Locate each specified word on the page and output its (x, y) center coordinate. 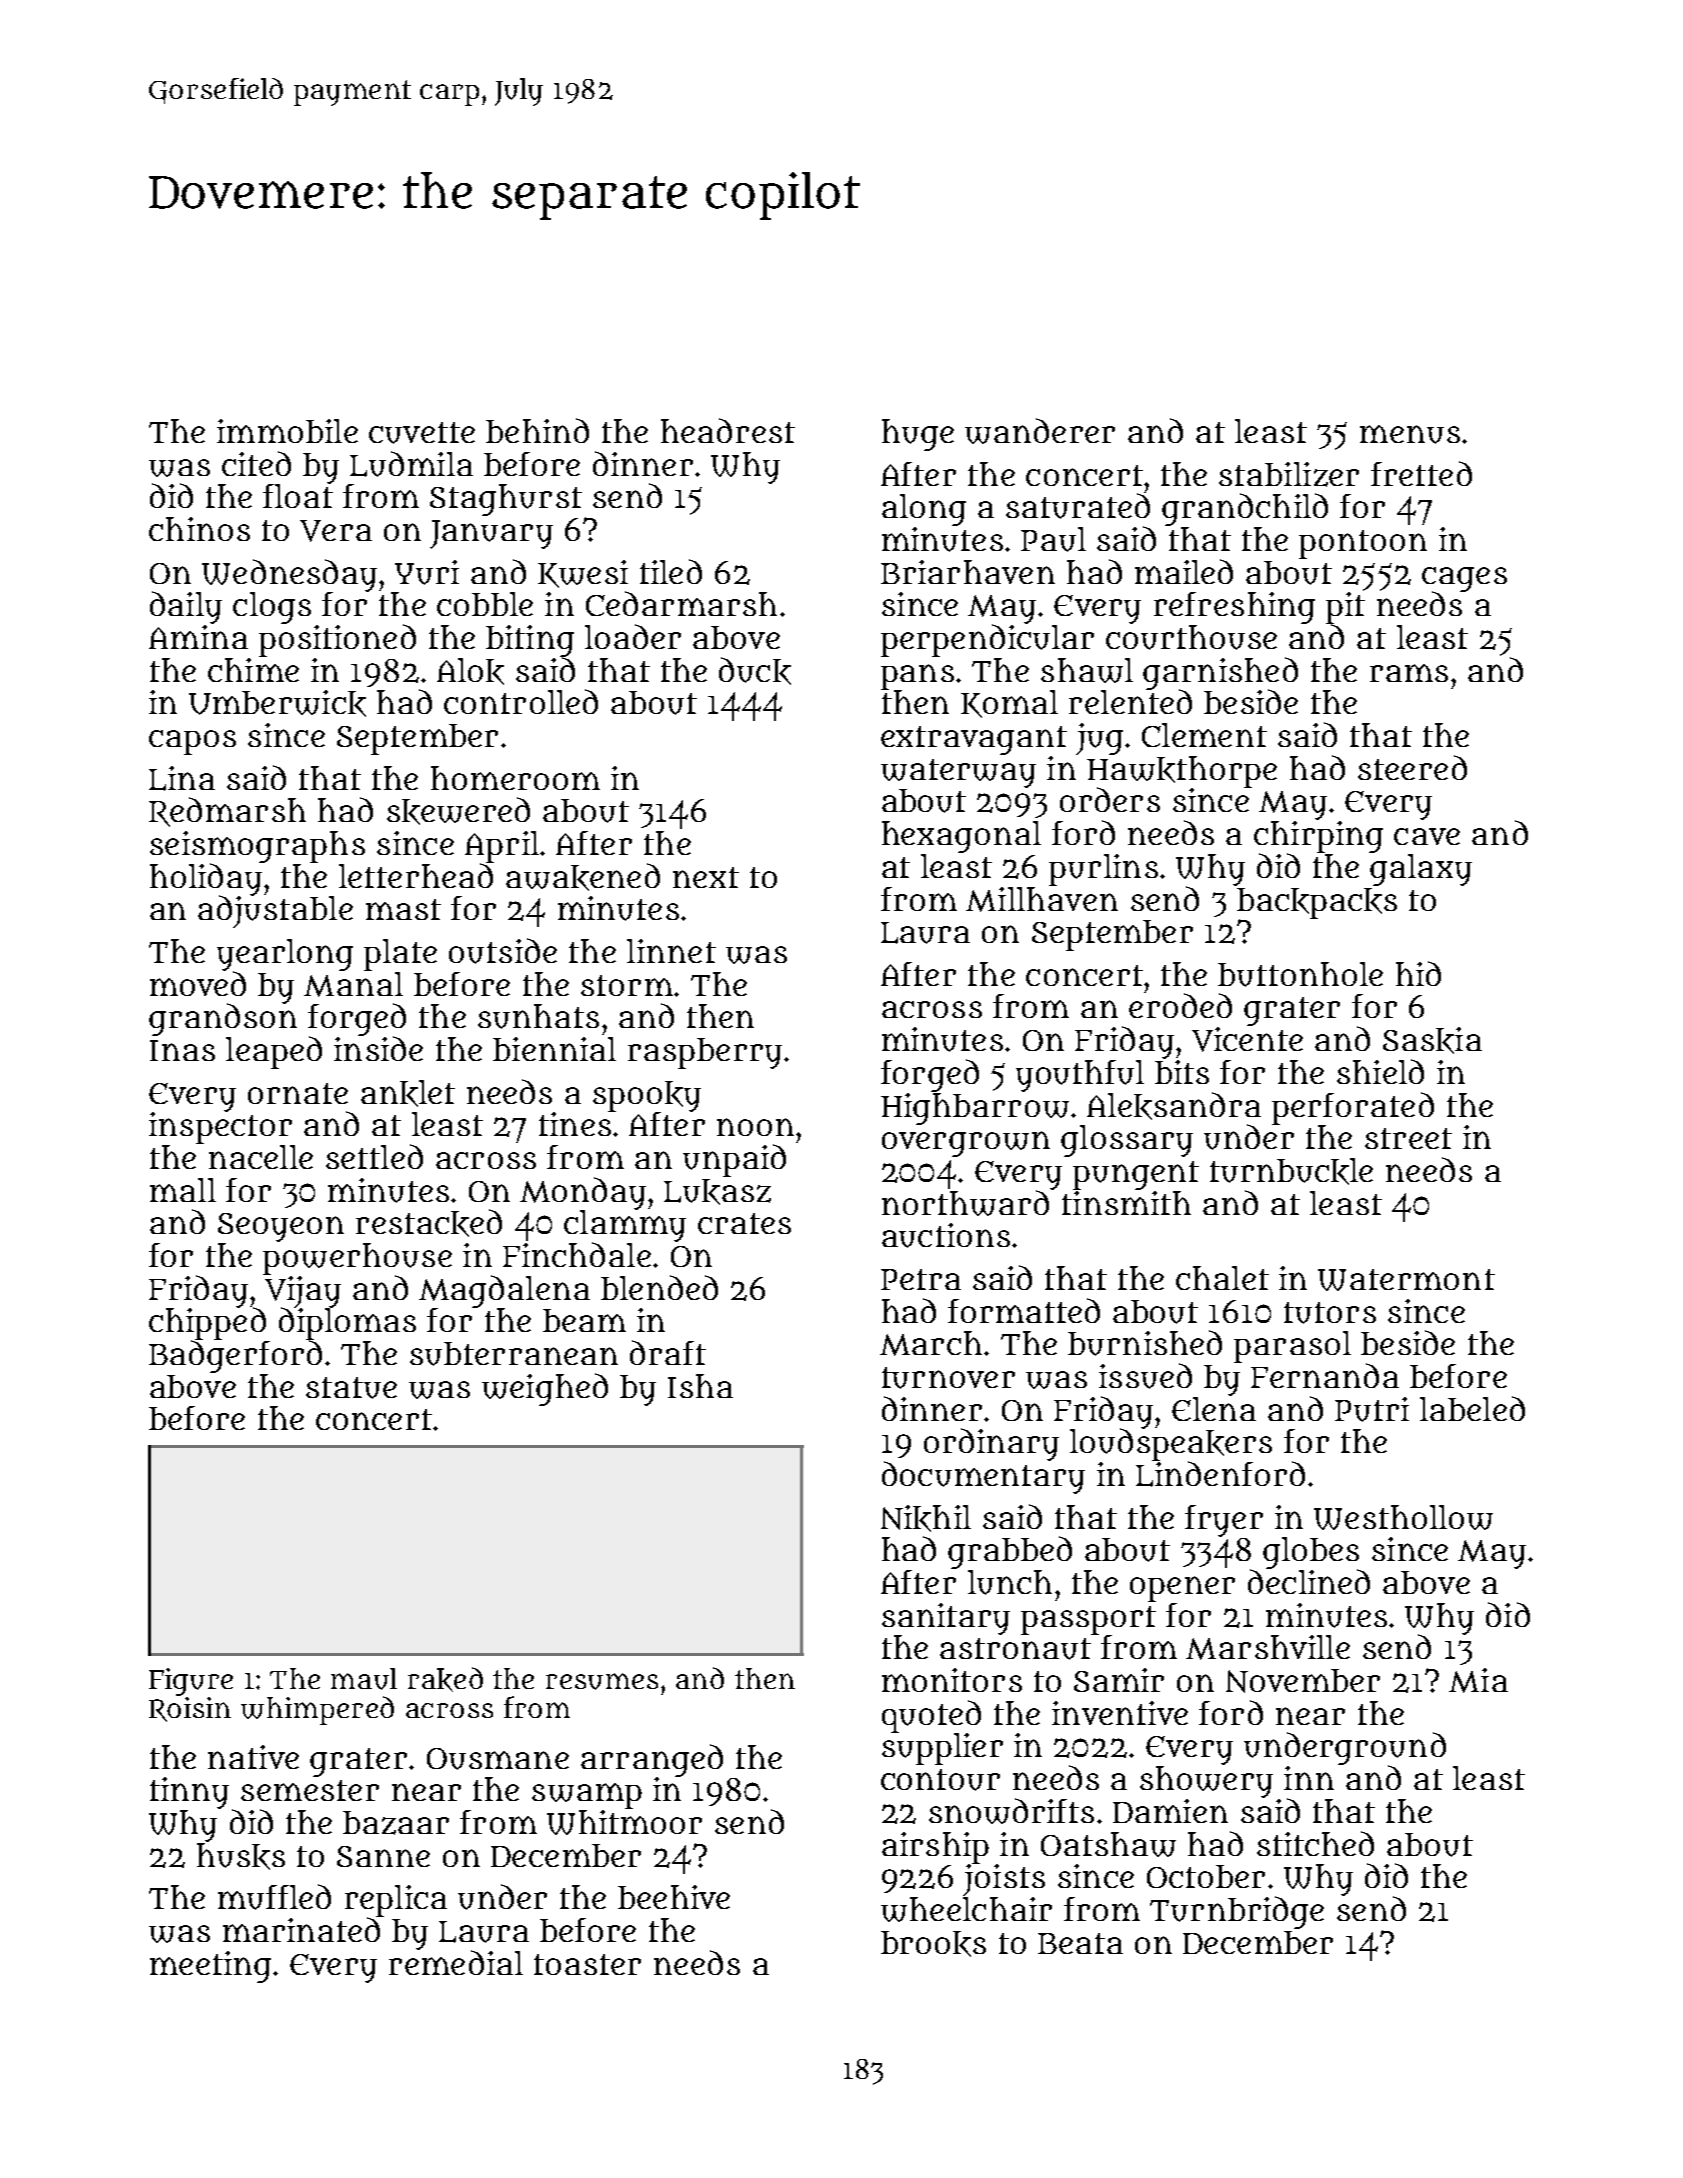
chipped (207, 1324)
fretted (1421, 473)
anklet (408, 1093)
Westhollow (1403, 1517)
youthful (1080, 1076)
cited (256, 463)
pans (917, 677)
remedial (456, 1962)
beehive (674, 1897)
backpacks (1317, 903)
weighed (545, 1389)
